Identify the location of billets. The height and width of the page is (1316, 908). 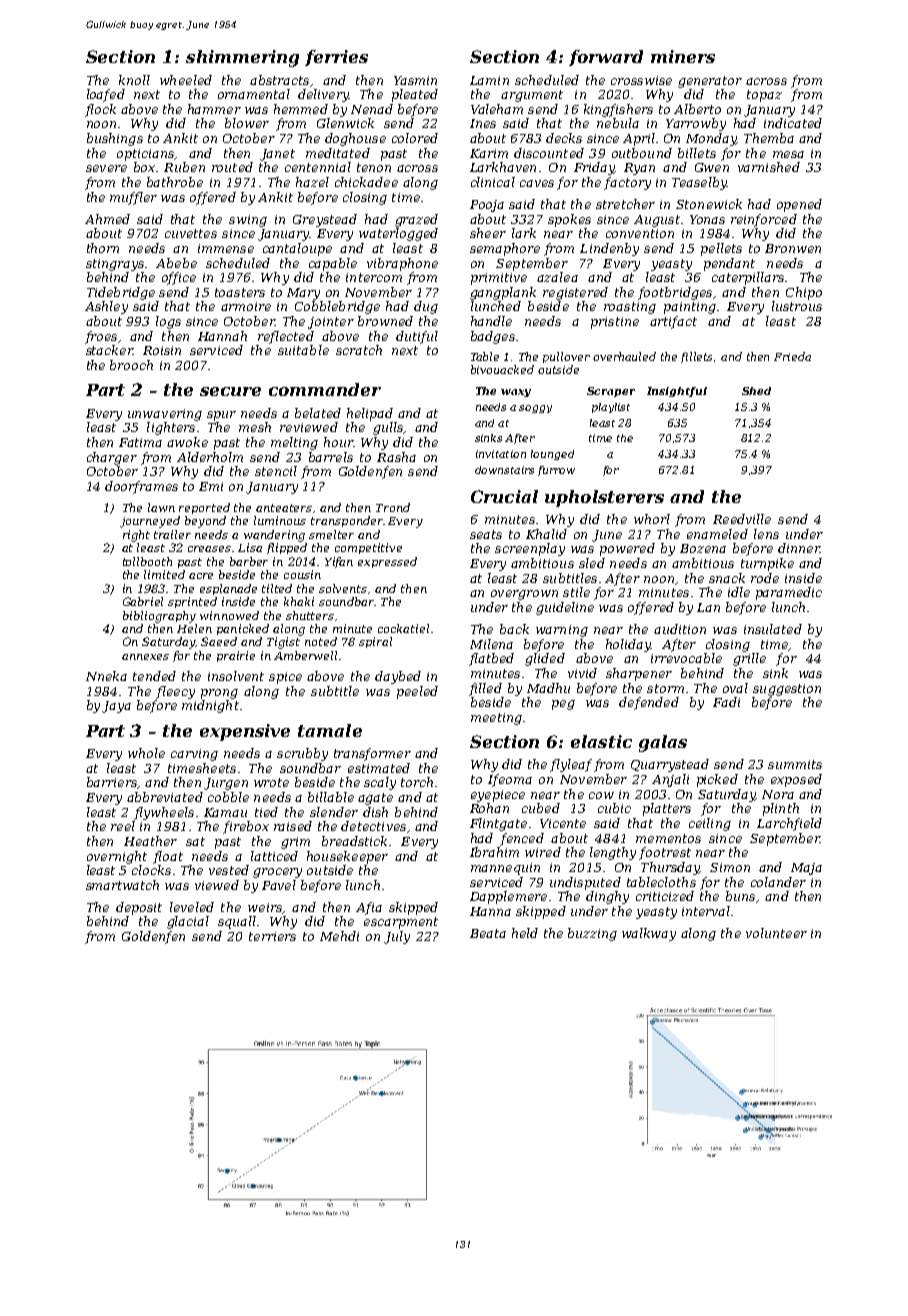
(697, 153).
